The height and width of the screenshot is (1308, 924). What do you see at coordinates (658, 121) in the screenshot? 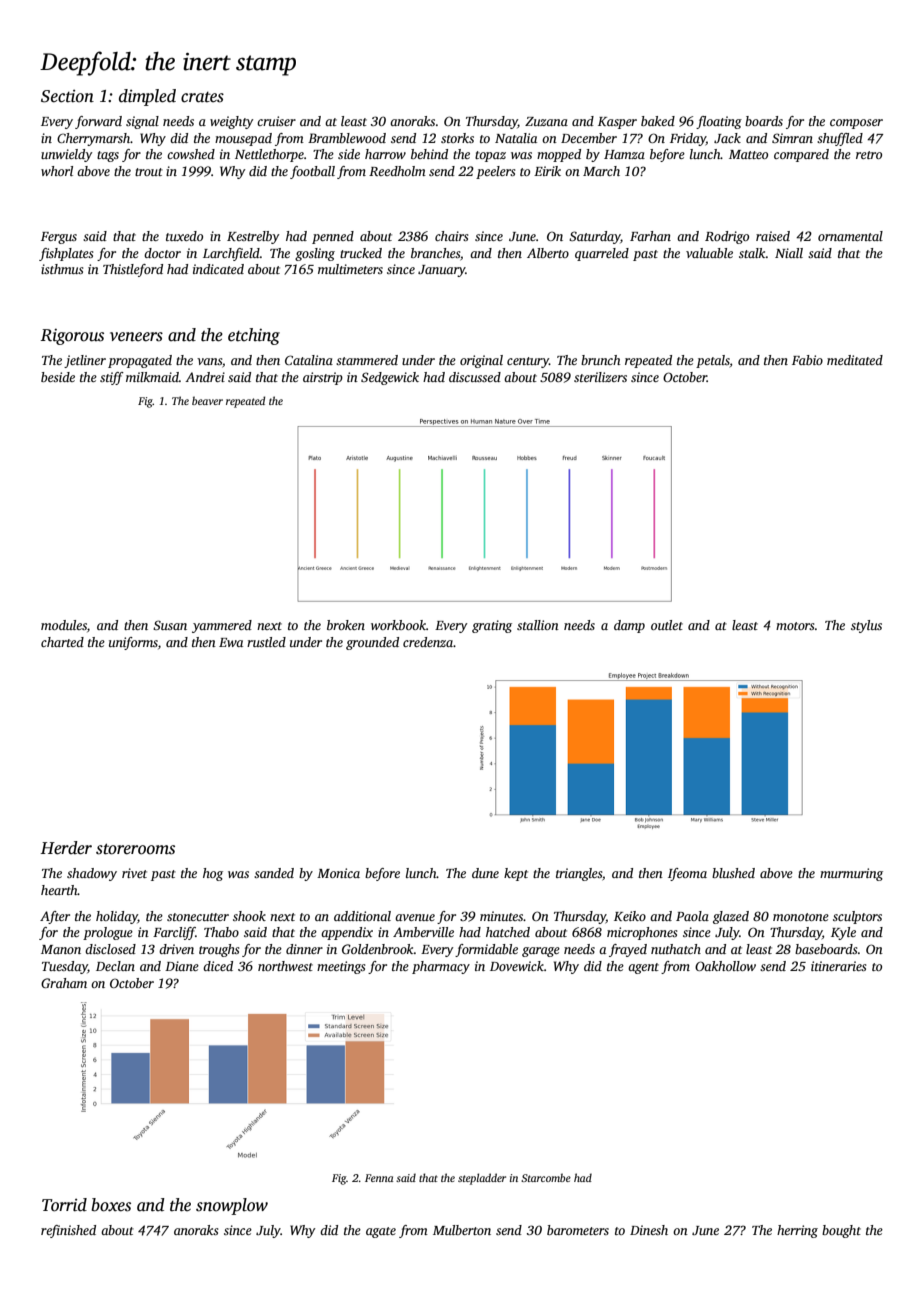
I see `baked` at bounding box center [658, 121].
